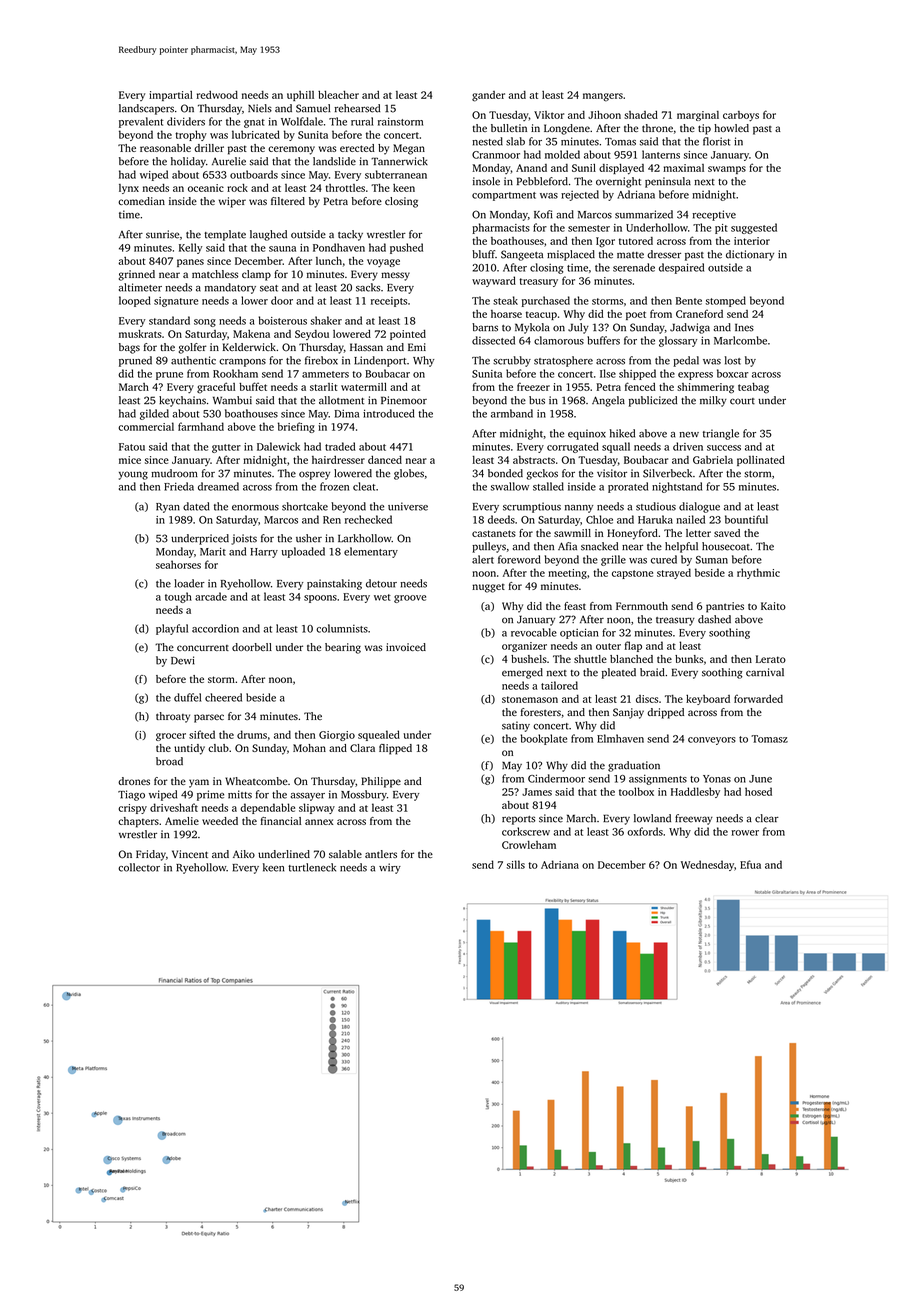  I want to click on drums, so click(252, 734).
